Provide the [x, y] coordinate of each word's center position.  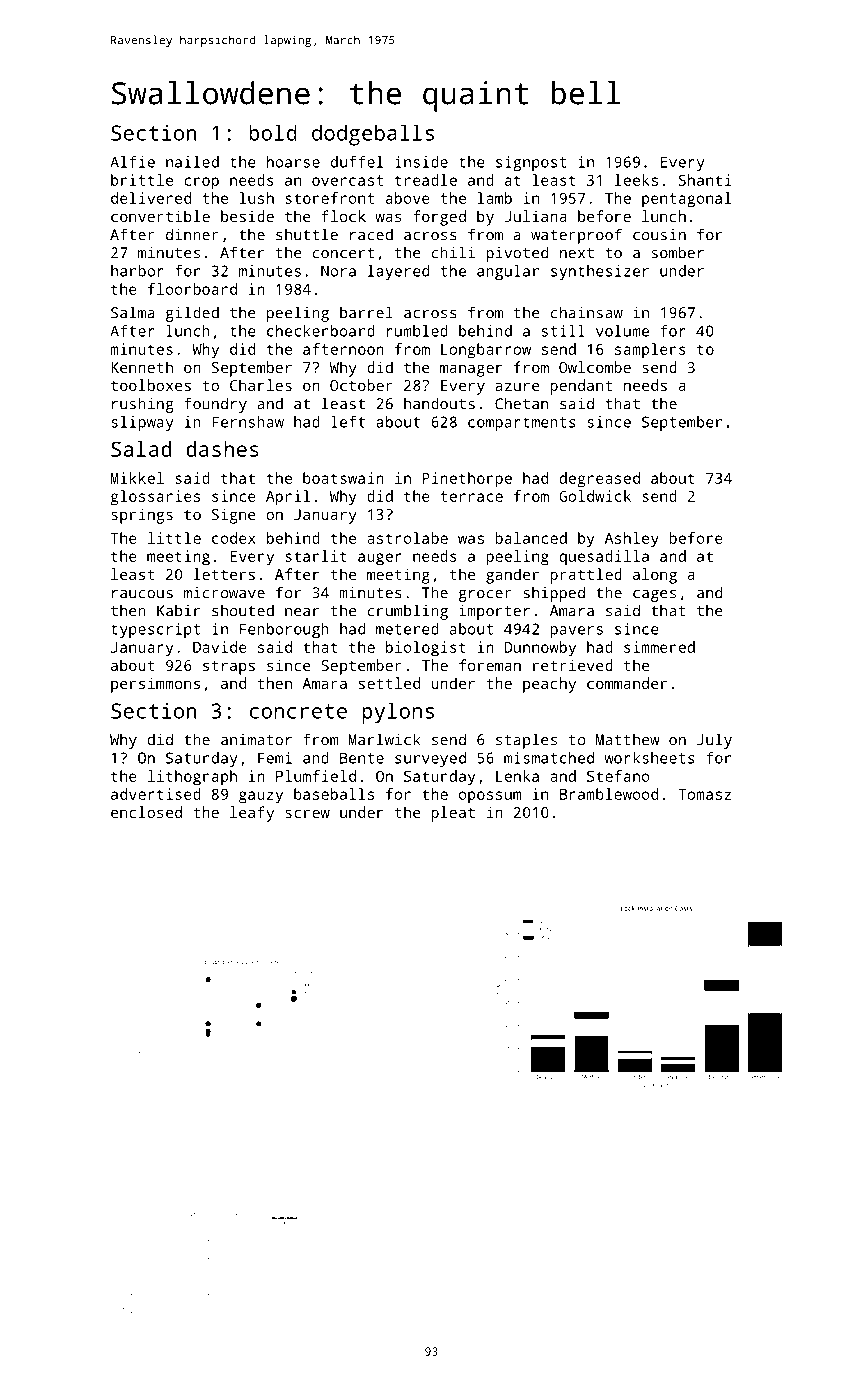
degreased [600, 480]
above [408, 198]
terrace [471, 496]
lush [256, 198]
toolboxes [151, 385]
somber [678, 252]
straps [229, 667]
